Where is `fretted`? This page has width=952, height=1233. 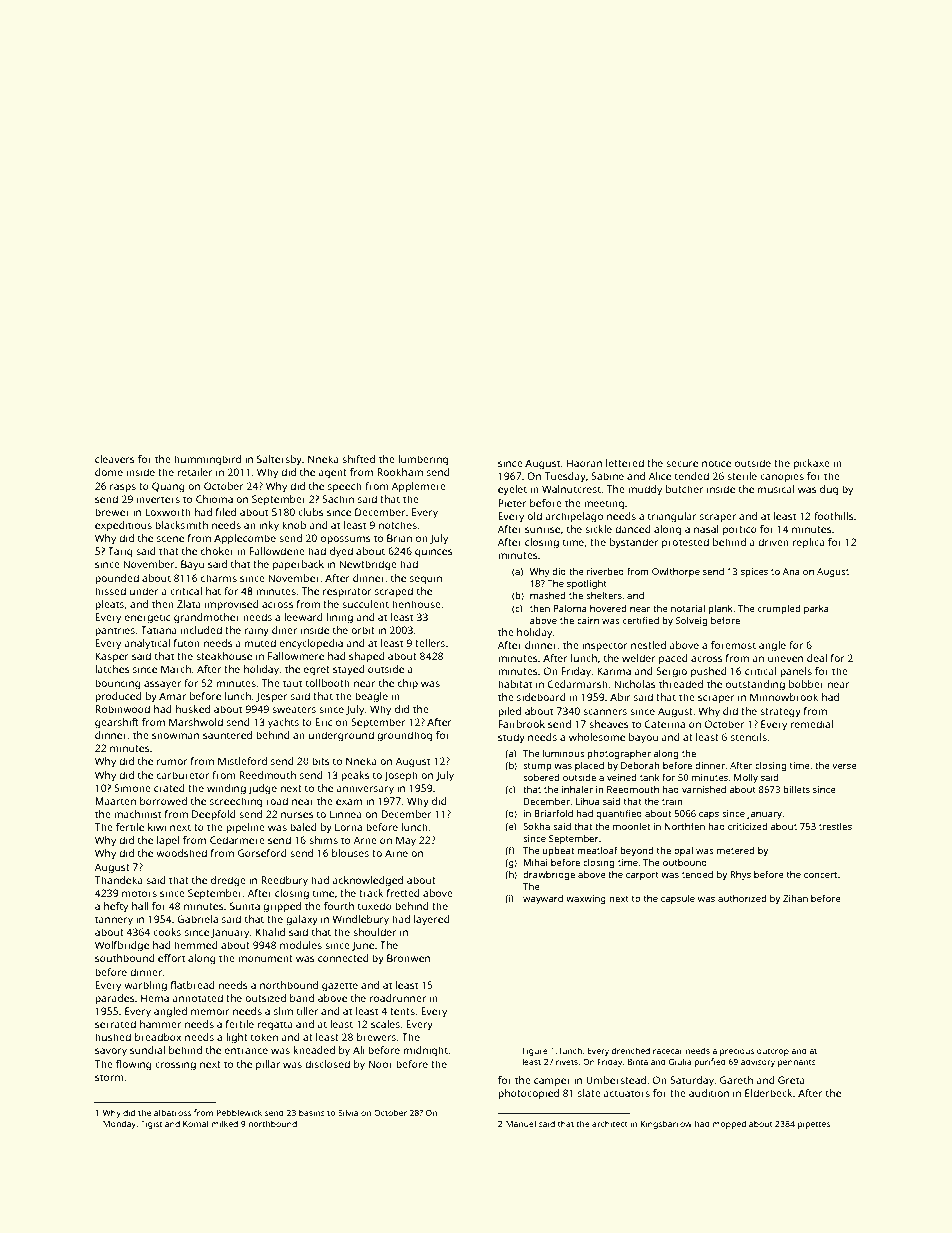
fretted is located at coordinates (403, 893).
